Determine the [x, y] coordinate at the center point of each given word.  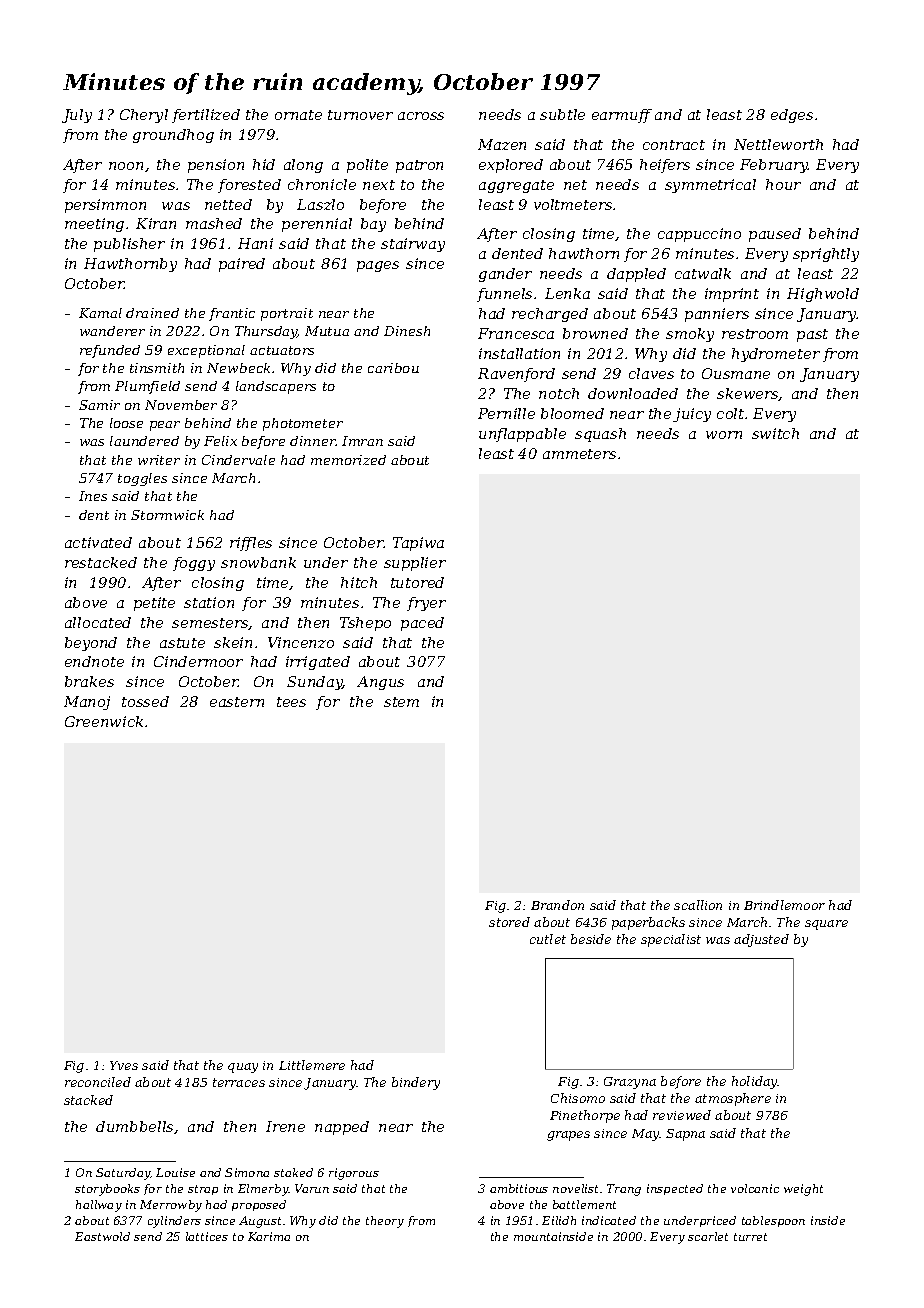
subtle [562, 114]
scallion [698, 905]
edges [792, 116]
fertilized [206, 116]
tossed [145, 701]
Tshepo [365, 624]
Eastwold [102, 1236]
